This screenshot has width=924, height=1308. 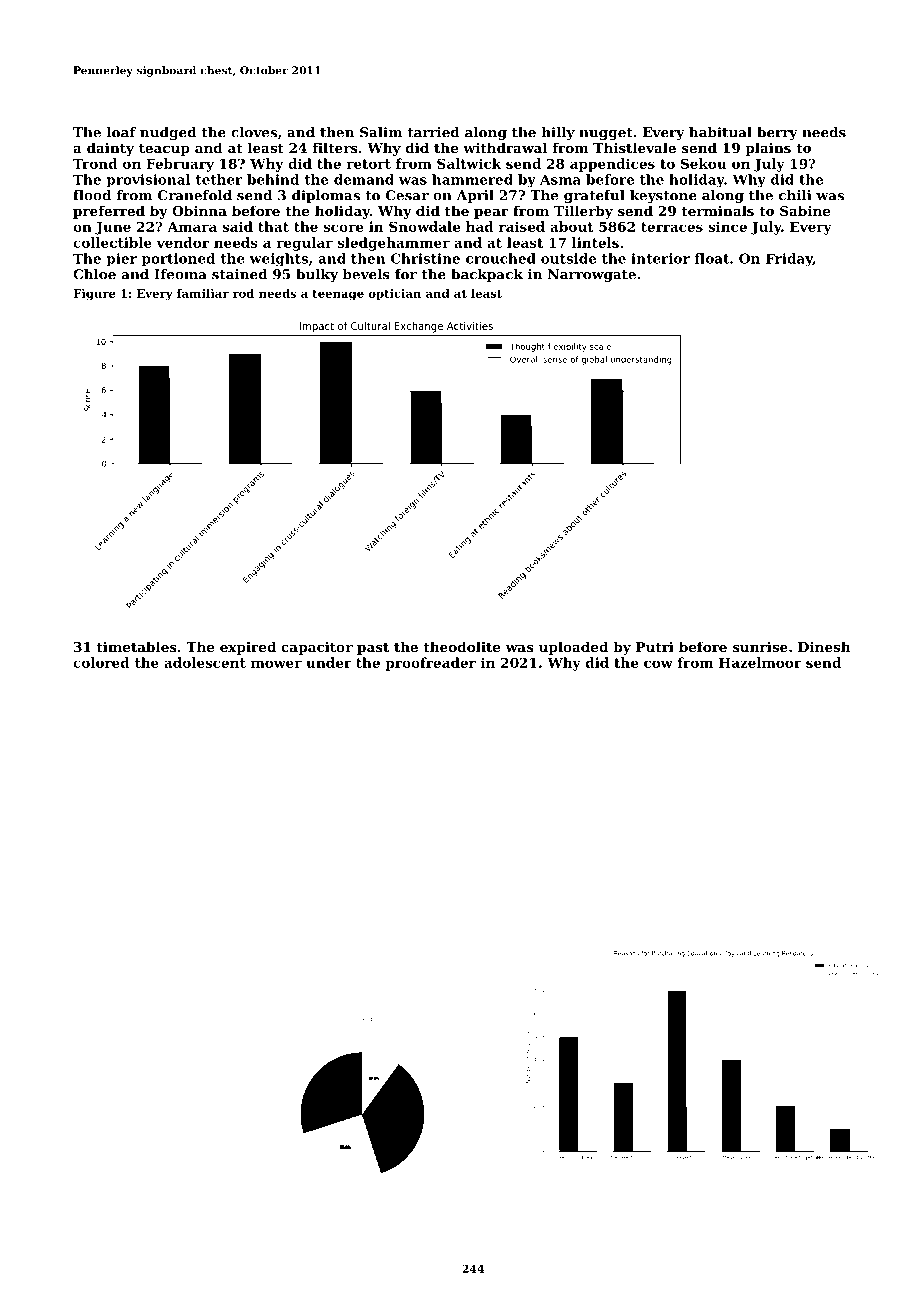 I want to click on Figure, so click(x=94, y=295).
